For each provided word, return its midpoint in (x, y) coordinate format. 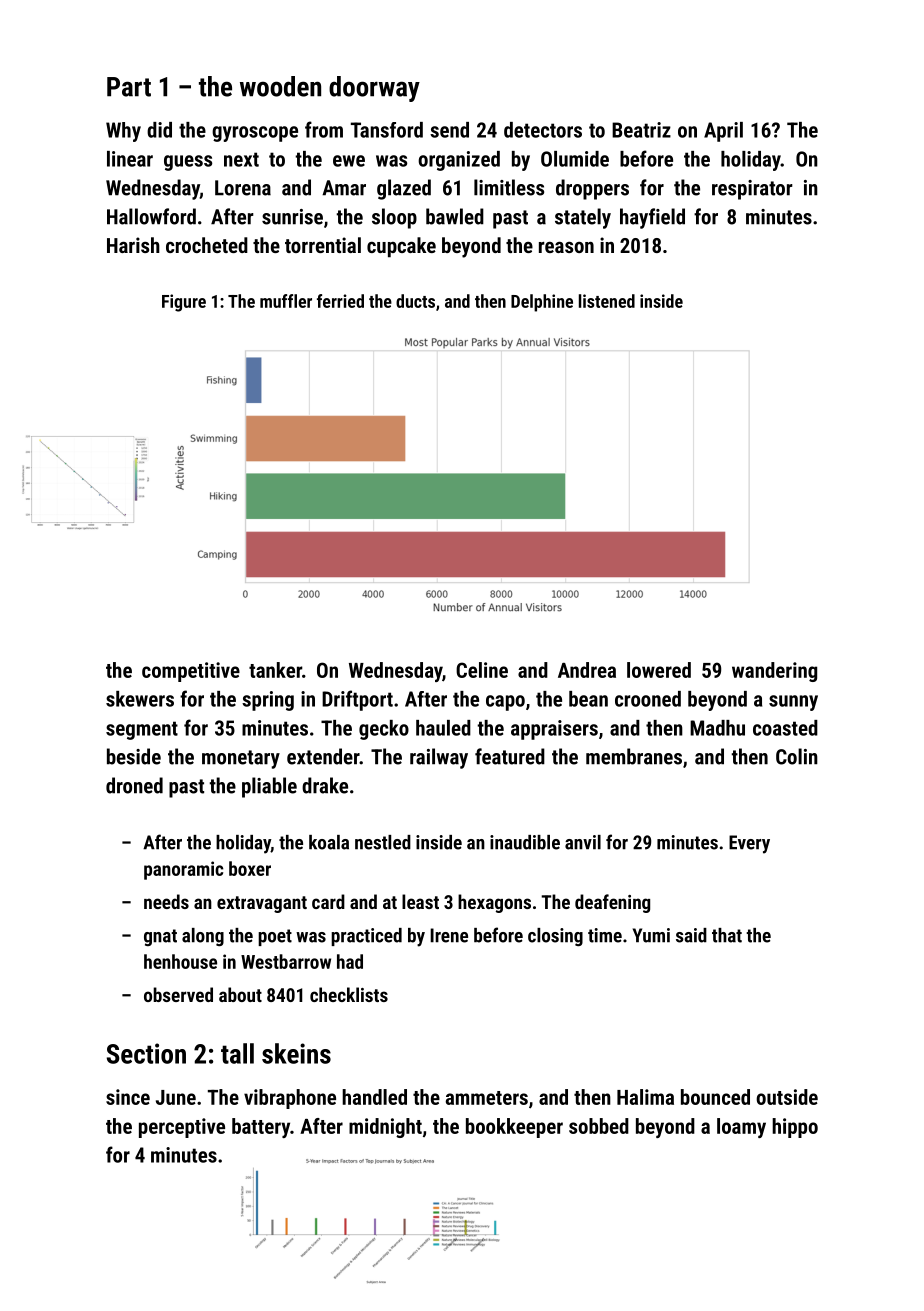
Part (129, 87)
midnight (385, 1128)
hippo (795, 1128)
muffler (286, 301)
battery (261, 1128)
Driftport (357, 700)
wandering (774, 672)
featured (510, 756)
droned (134, 785)
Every (749, 844)
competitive (191, 672)
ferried (340, 301)
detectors (543, 130)
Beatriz (641, 130)
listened (607, 301)
